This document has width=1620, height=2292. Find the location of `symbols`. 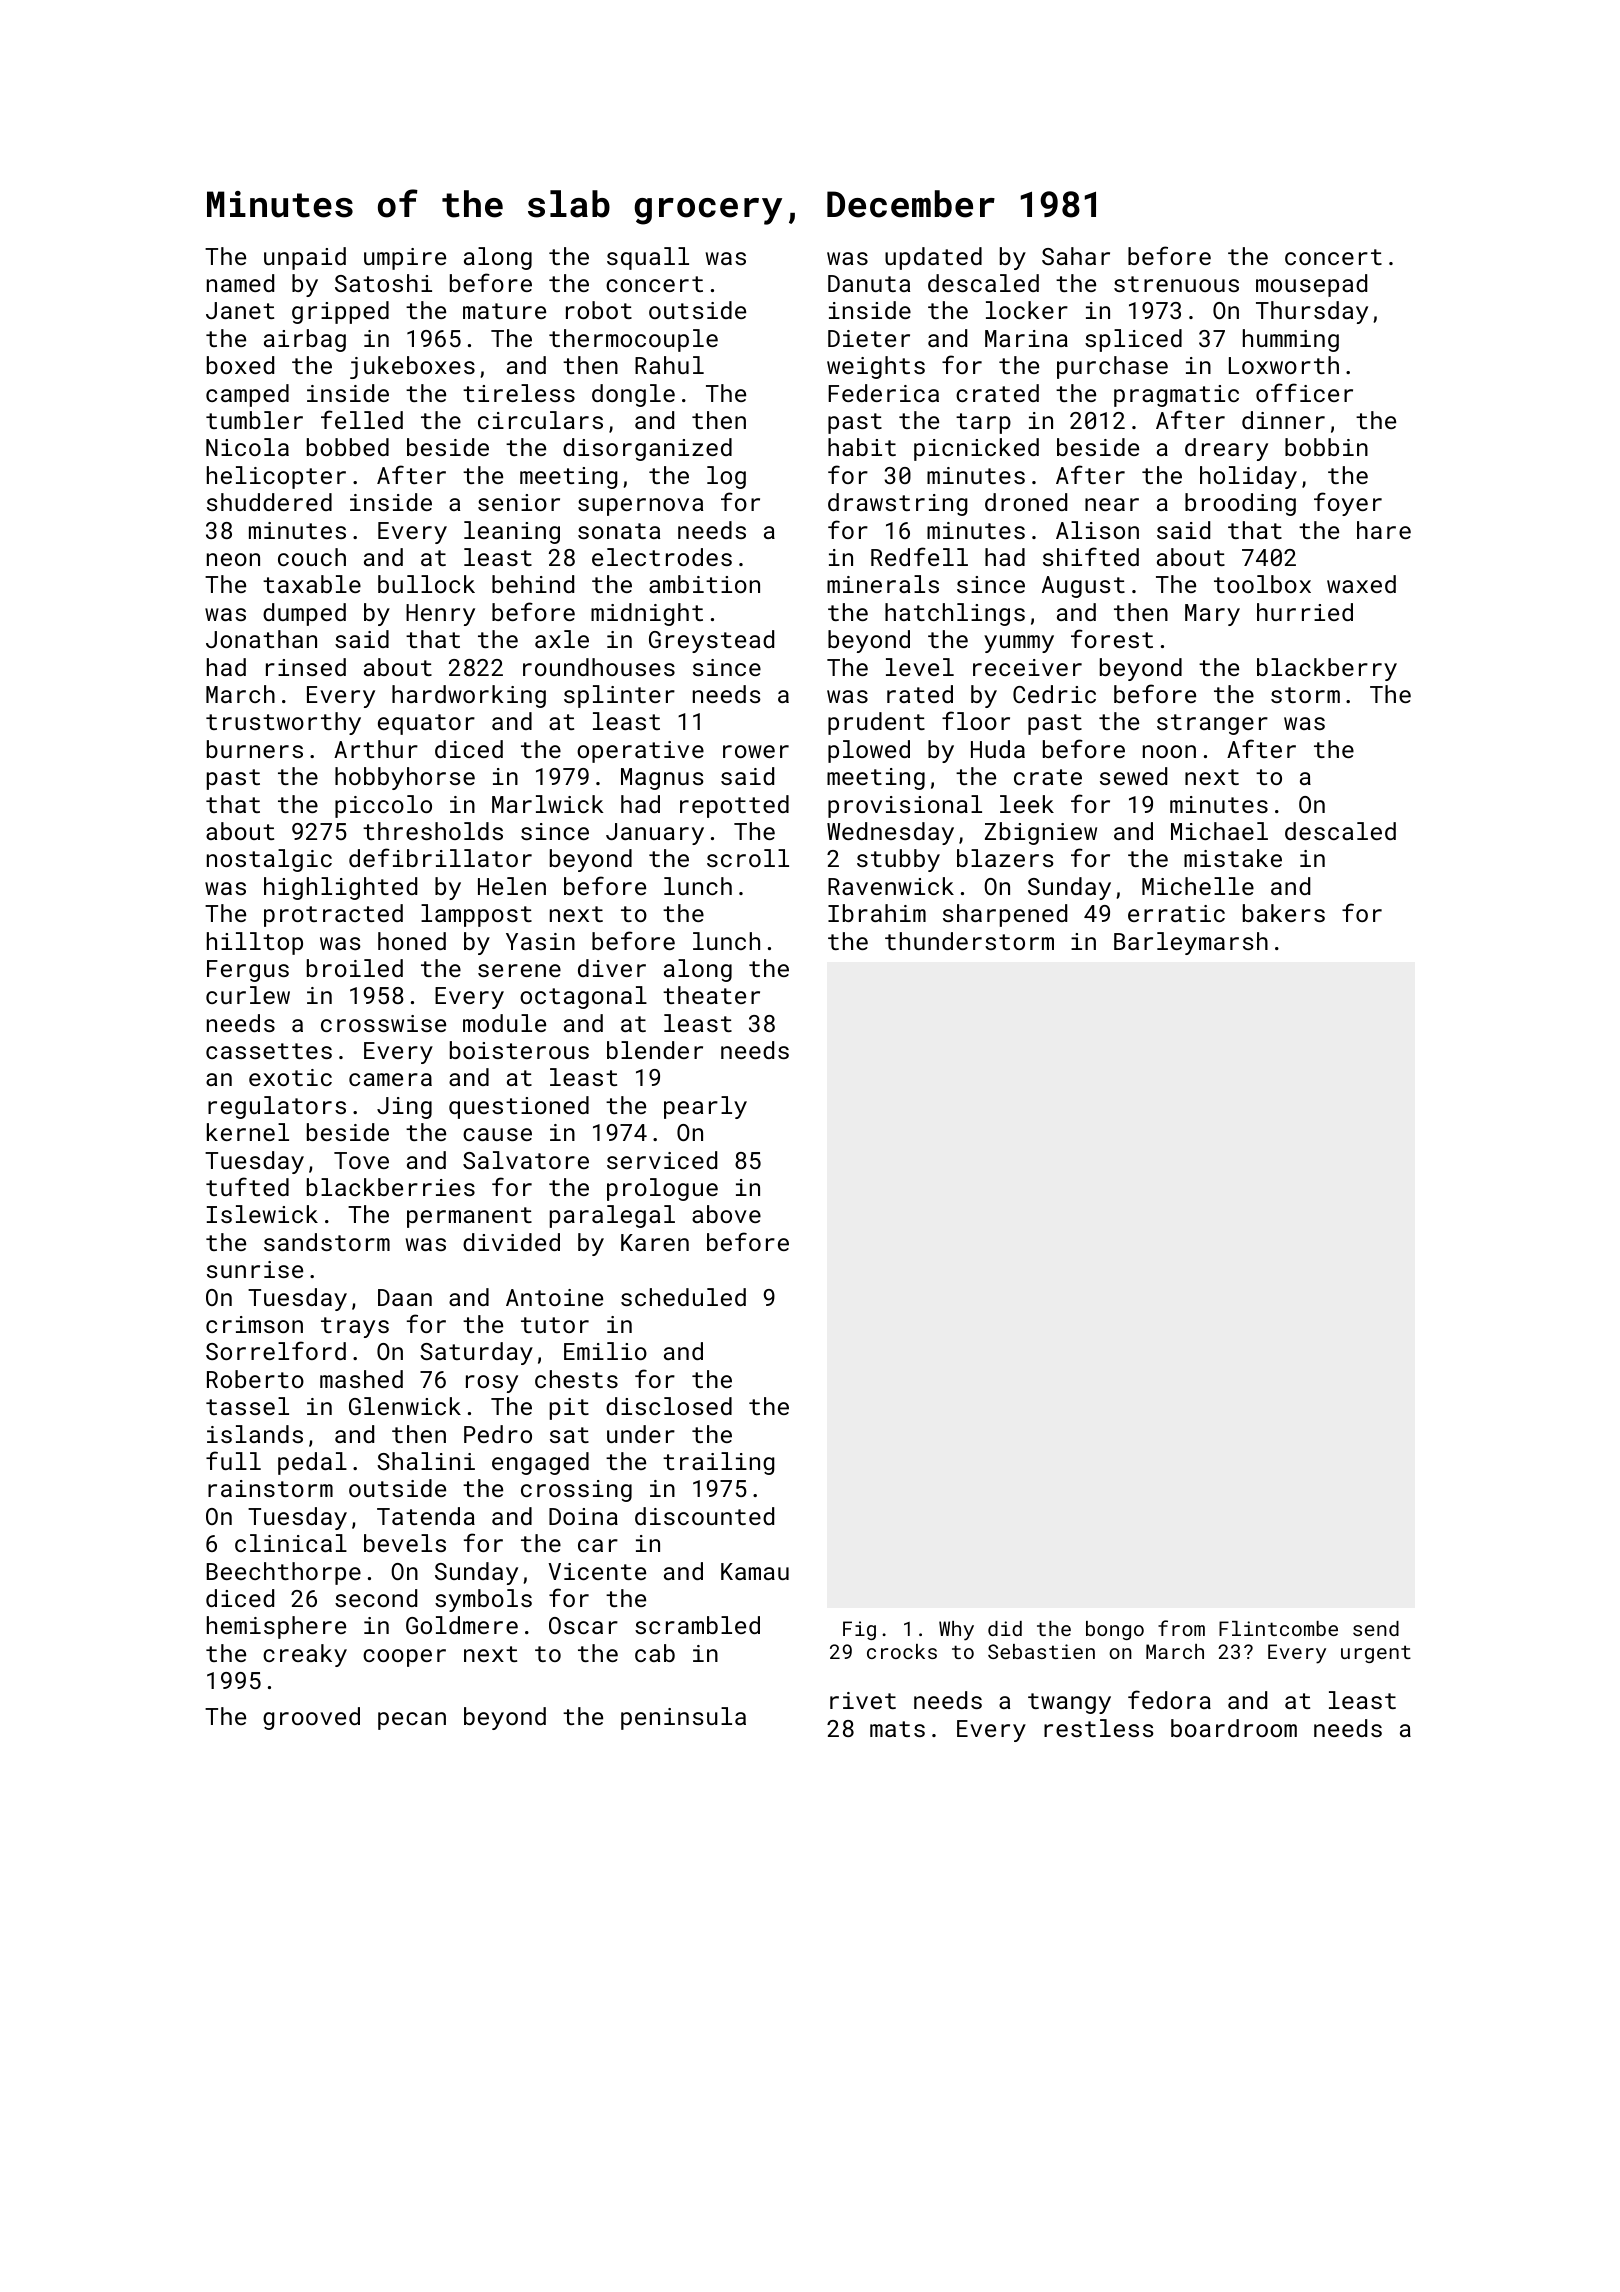

symbols is located at coordinates (483, 1600).
